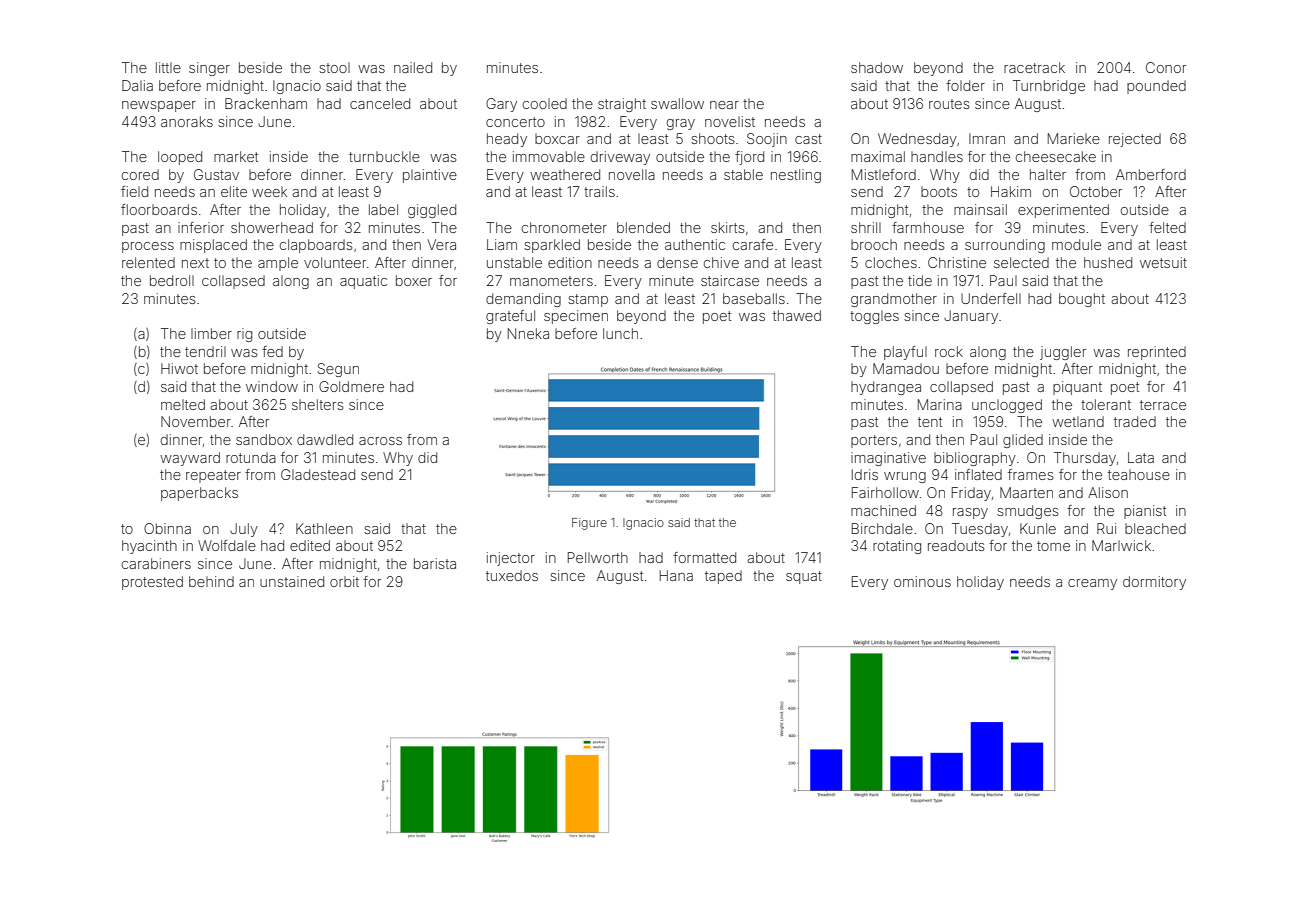  I want to click on Turnbridge, so click(1049, 87).
